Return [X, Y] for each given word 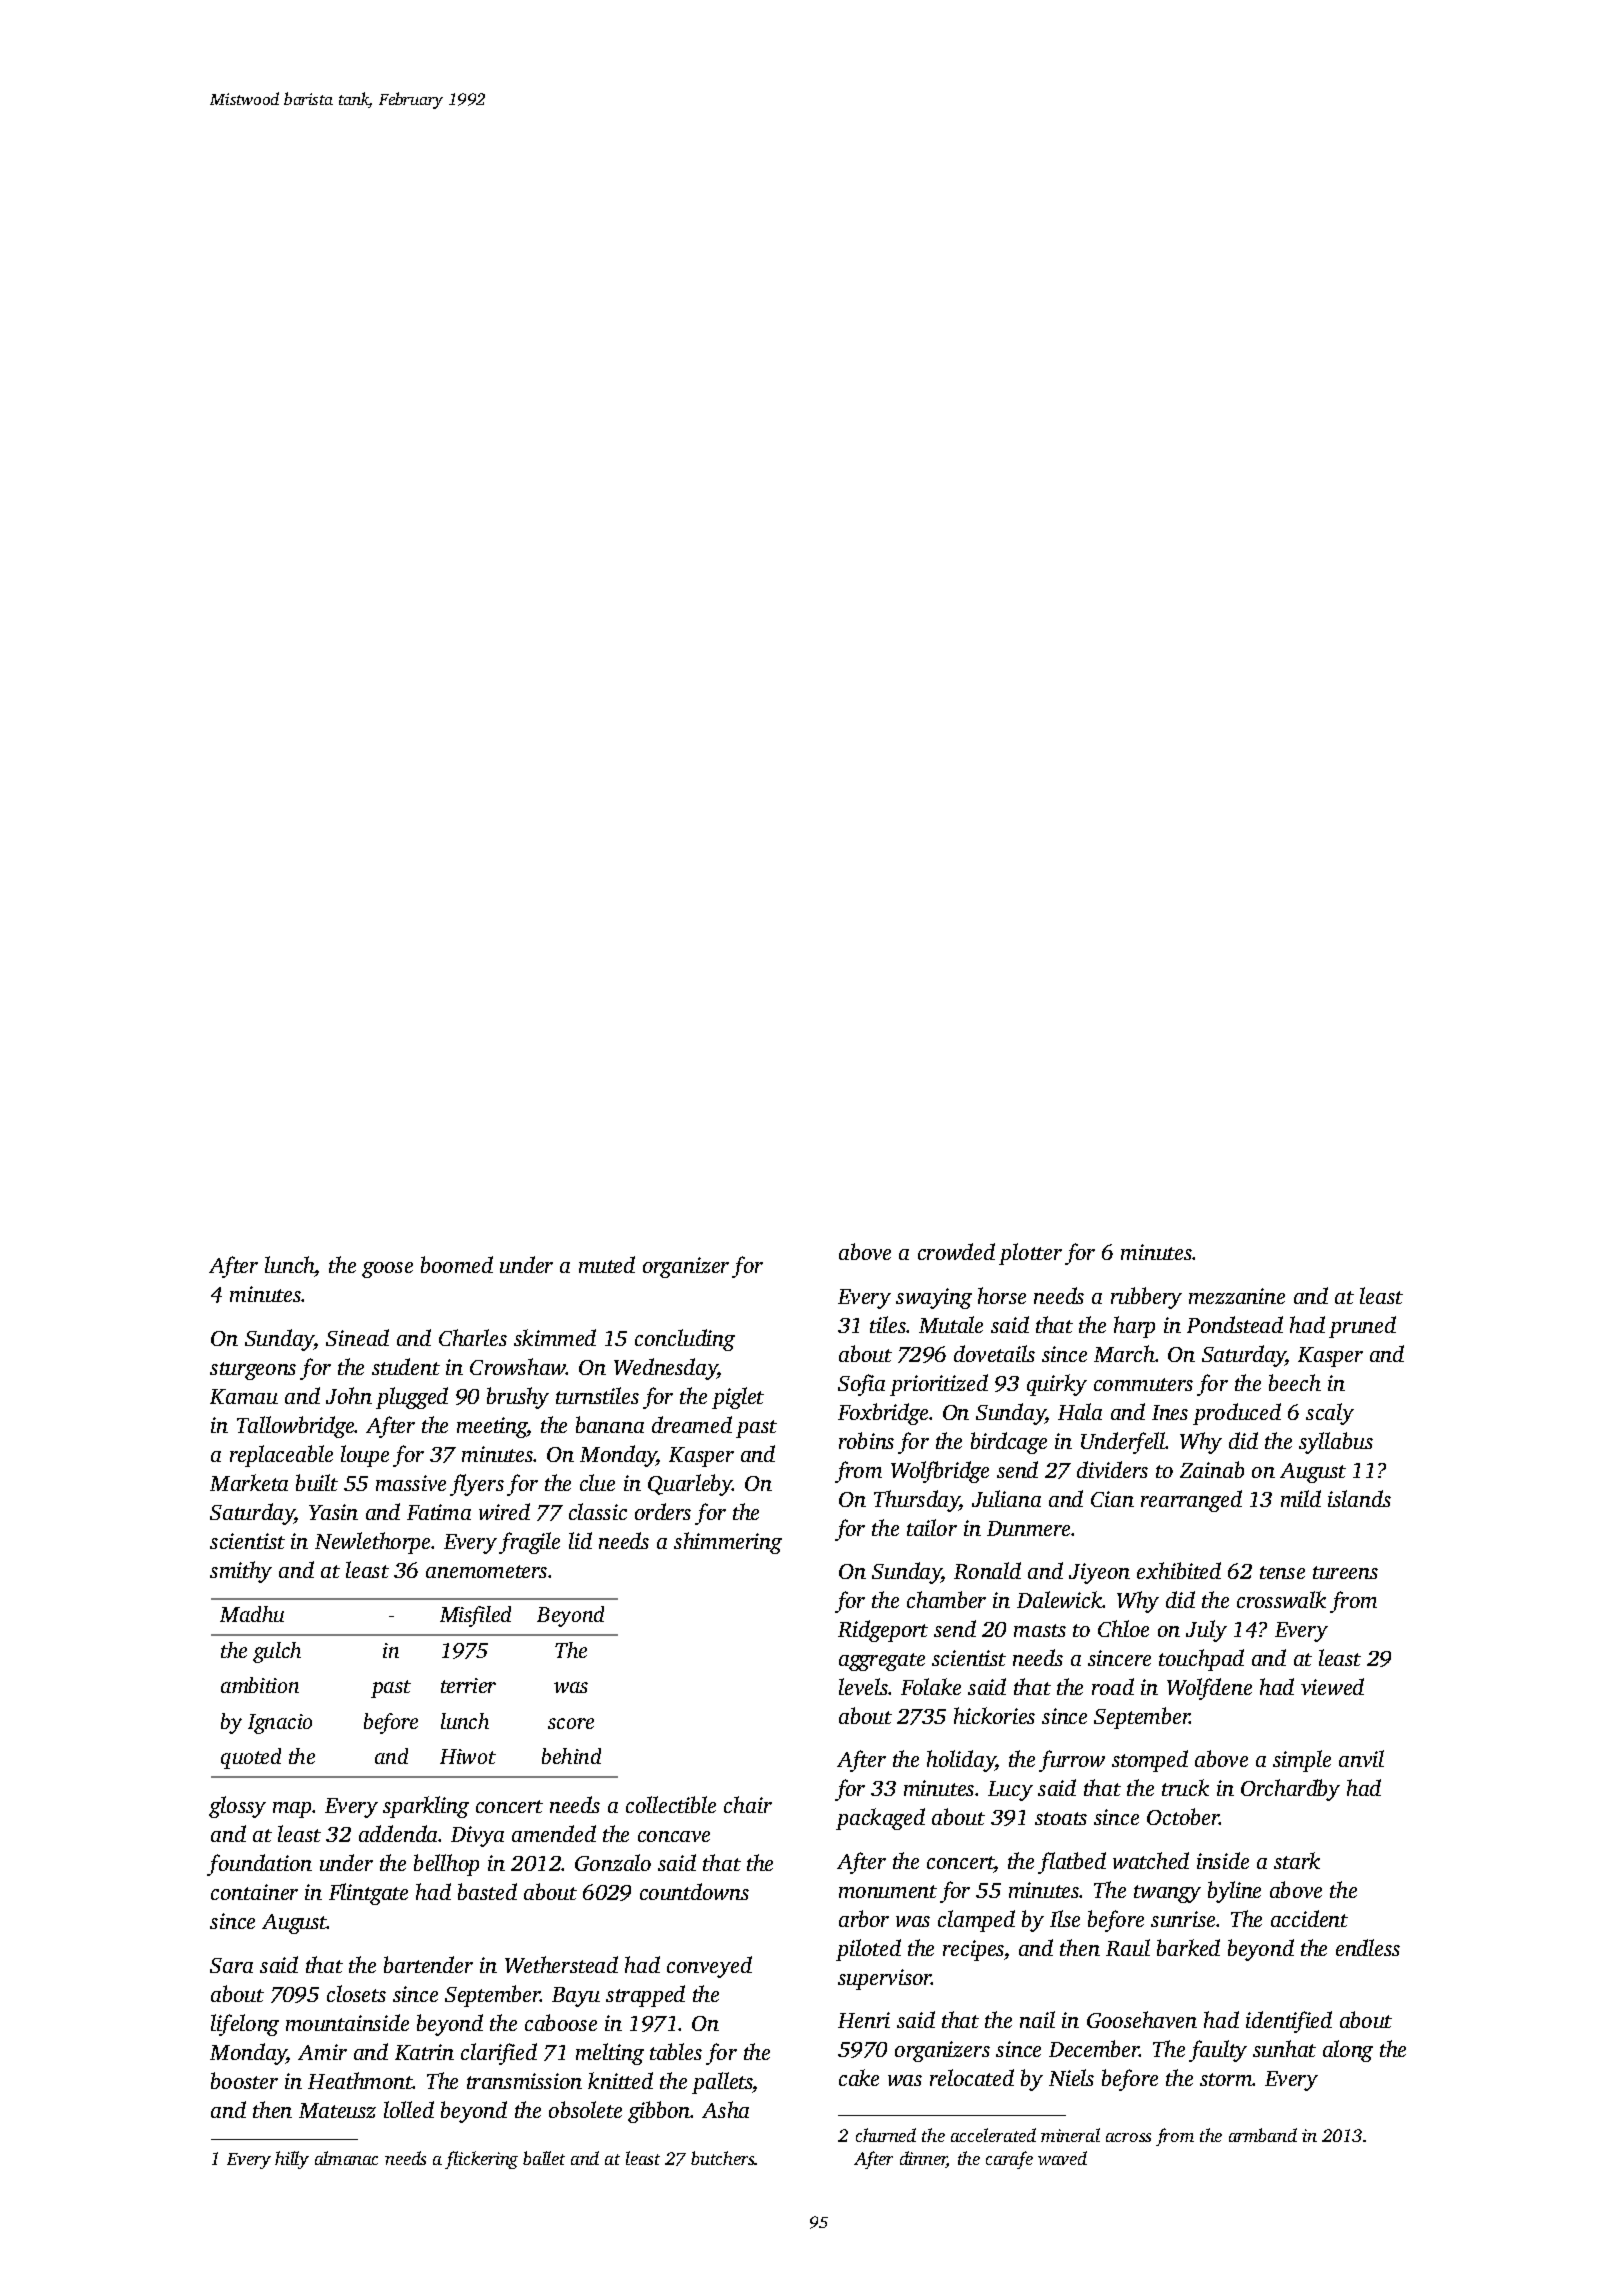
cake [859, 2077]
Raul [1128, 1947]
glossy [237, 1807]
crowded [956, 1251]
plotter [1030, 1254]
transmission [524, 2081]
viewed [1332, 1686]
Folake [931, 1686]
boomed [457, 1264]
